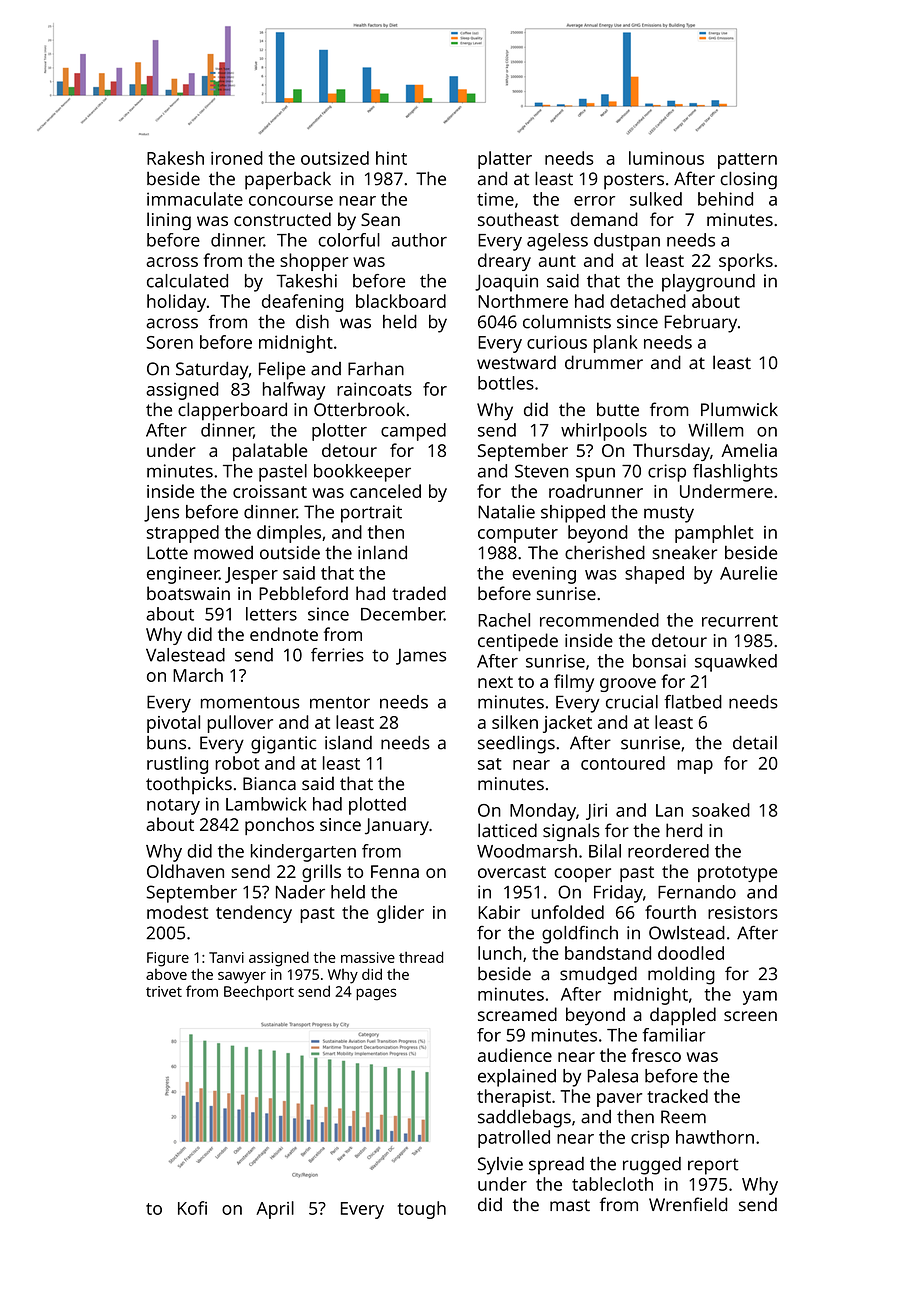 This screenshot has height=1311, width=924. What do you see at coordinates (618, 409) in the screenshot?
I see `butte` at bounding box center [618, 409].
